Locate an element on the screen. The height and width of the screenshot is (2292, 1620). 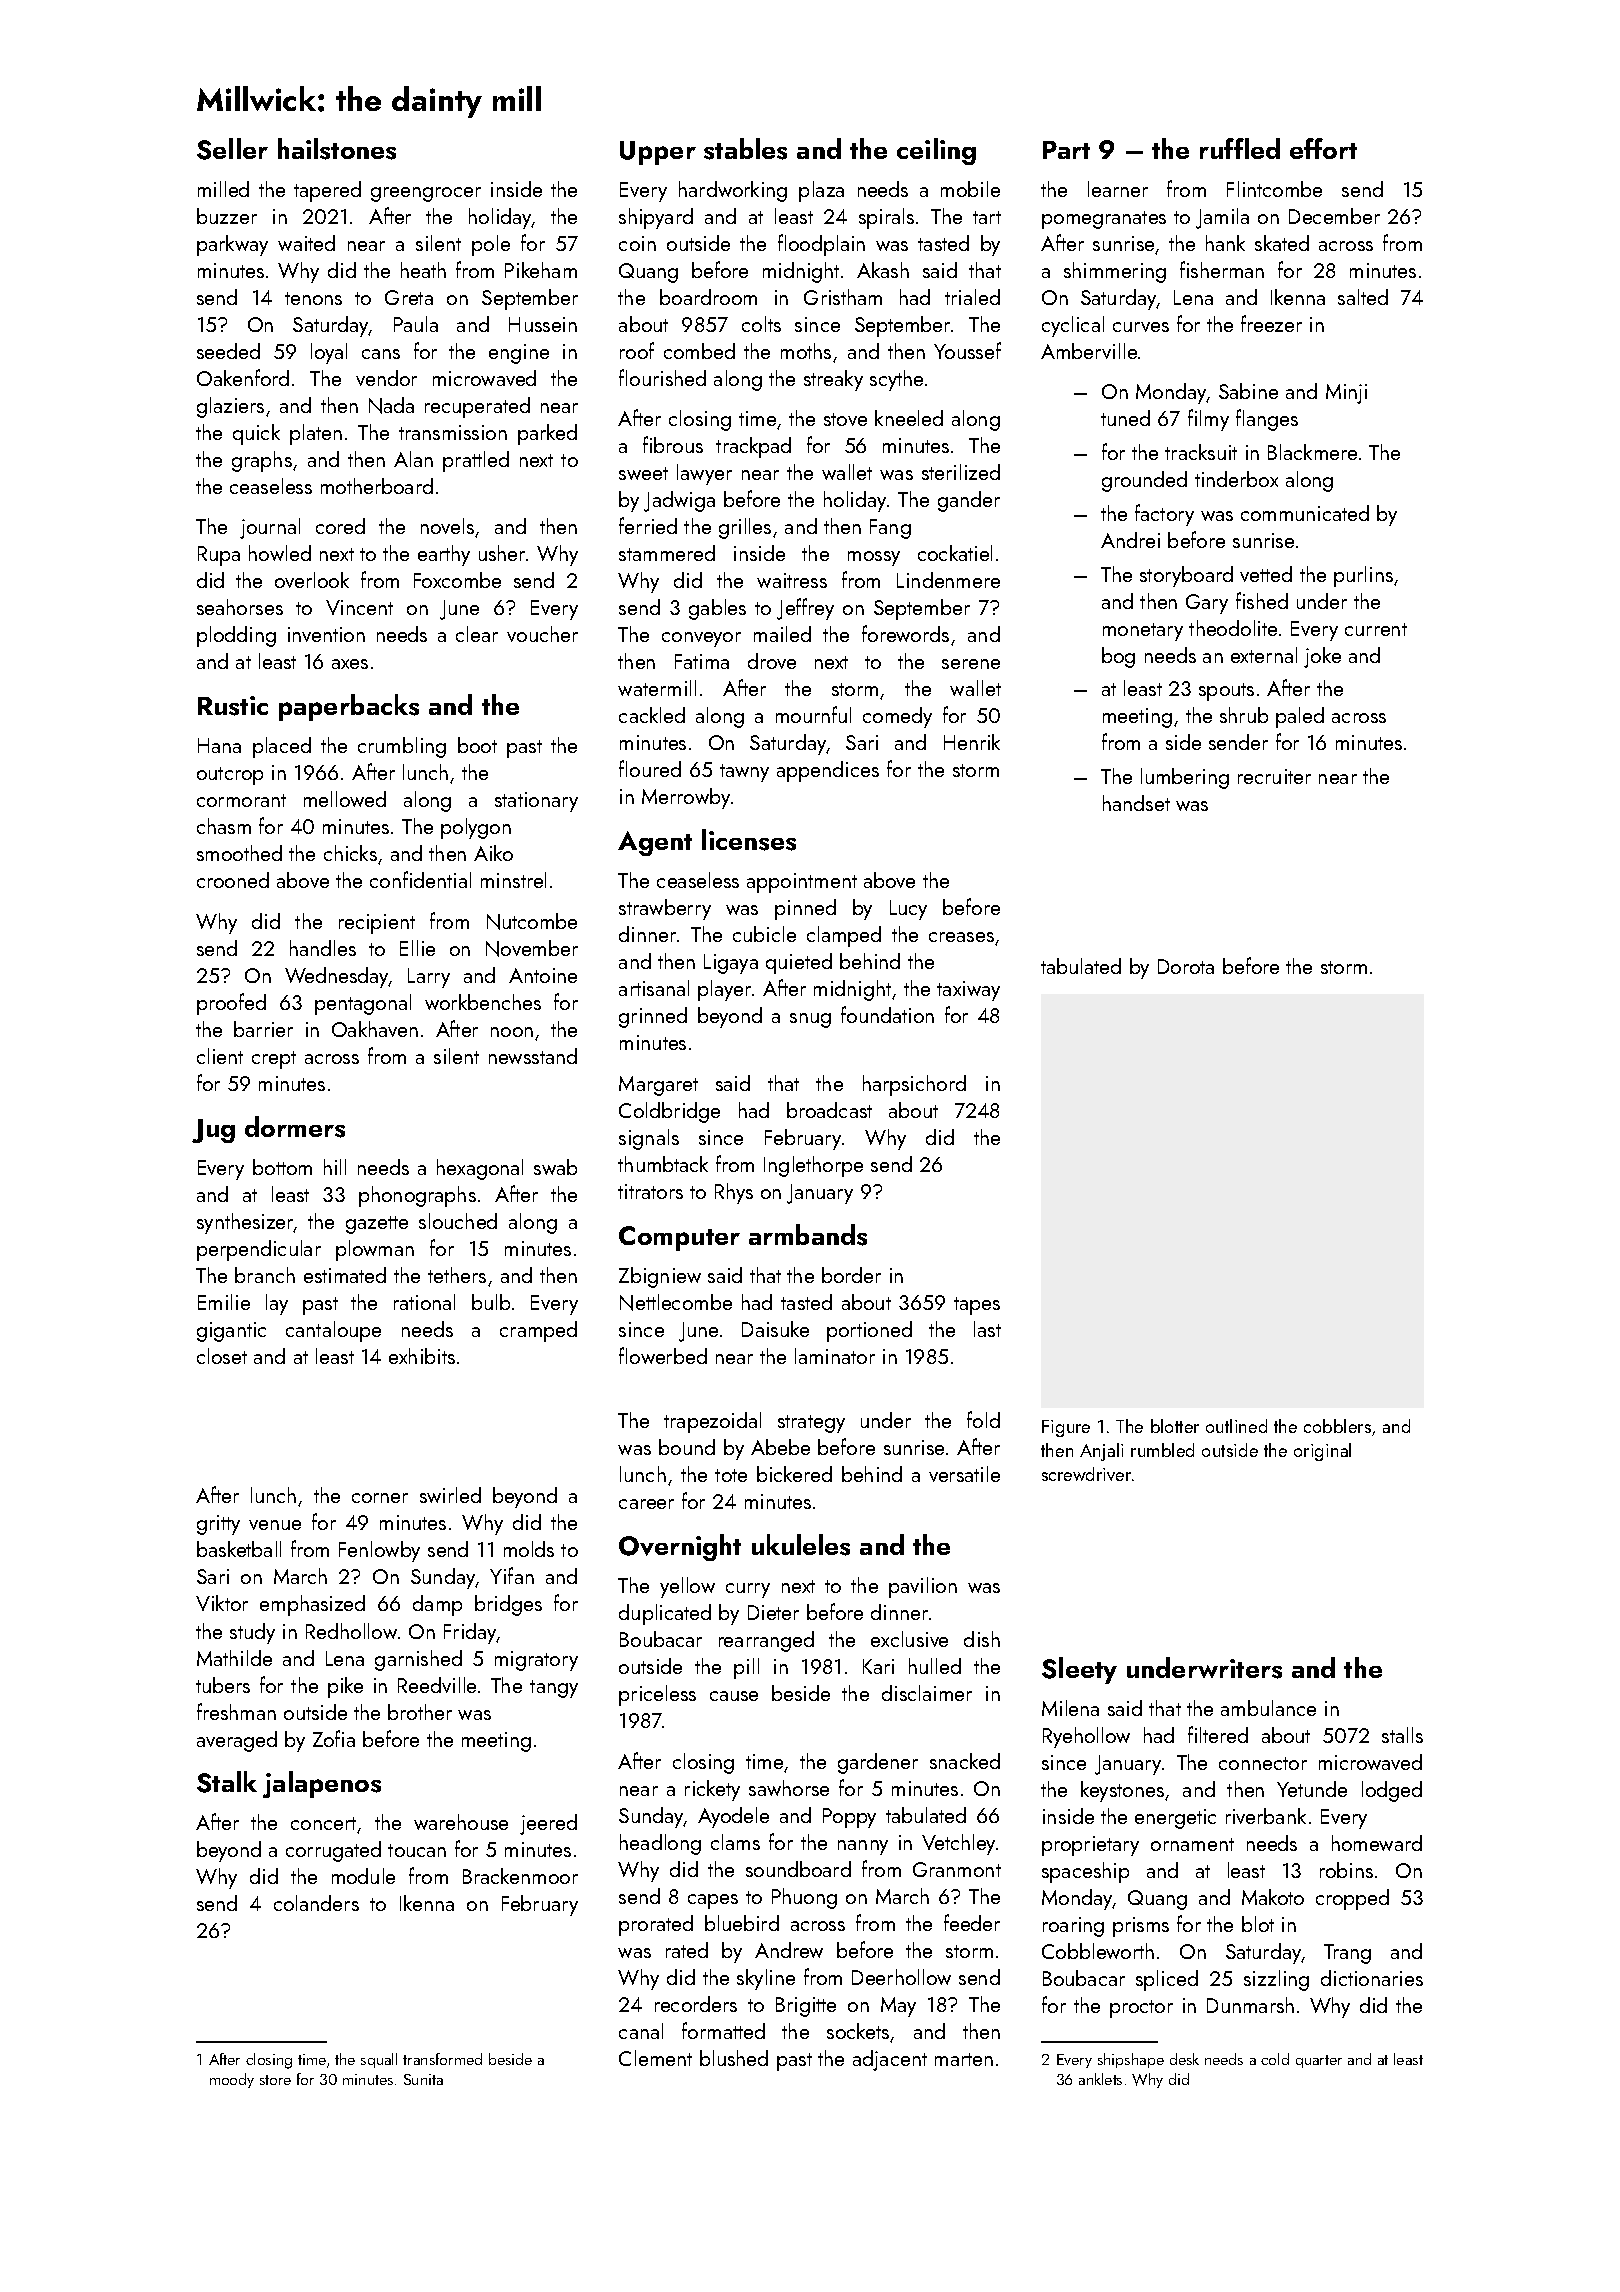
blushed is located at coordinates (734, 2058).
